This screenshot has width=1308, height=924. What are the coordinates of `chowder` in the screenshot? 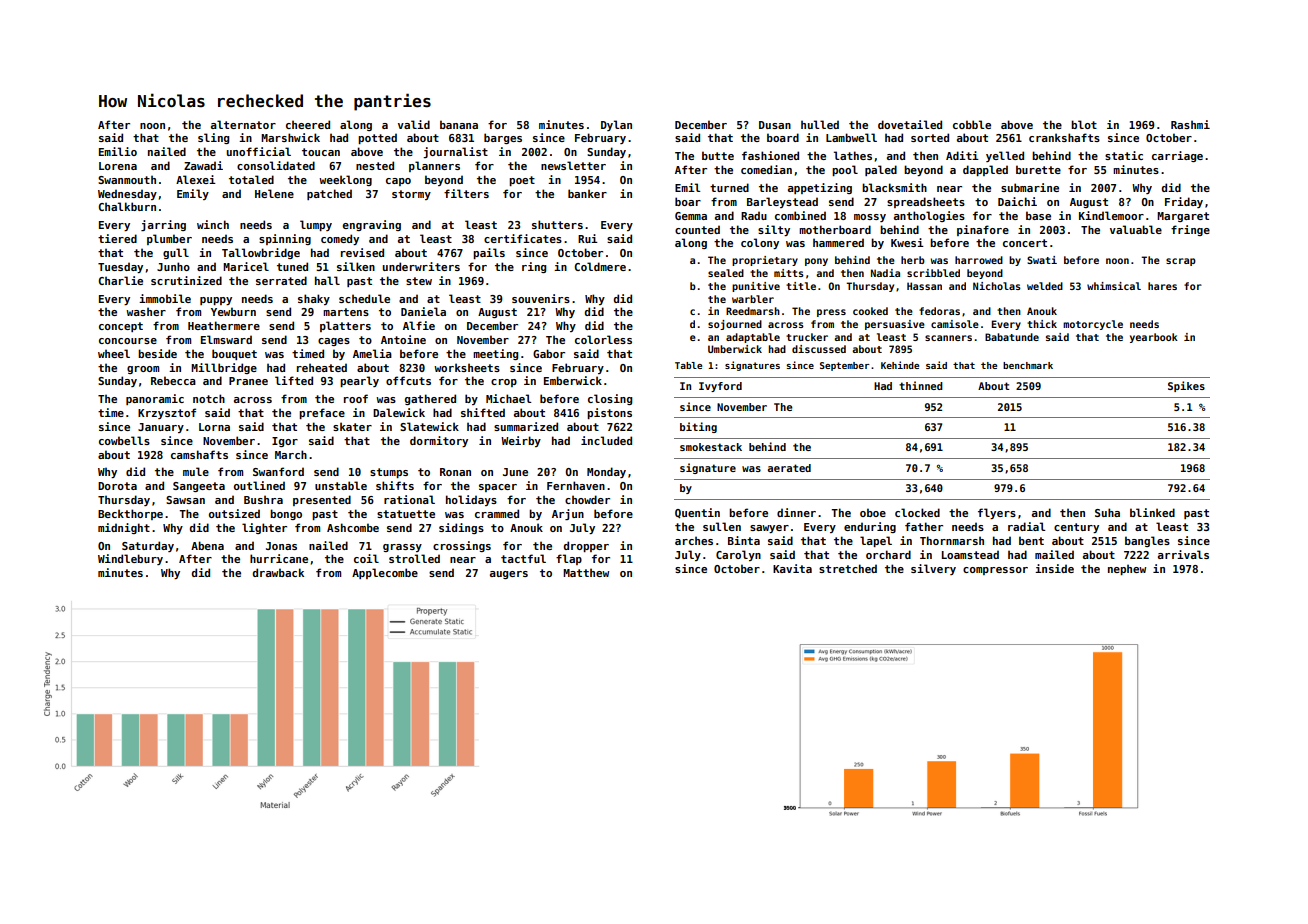 It's located at (587, 499).
